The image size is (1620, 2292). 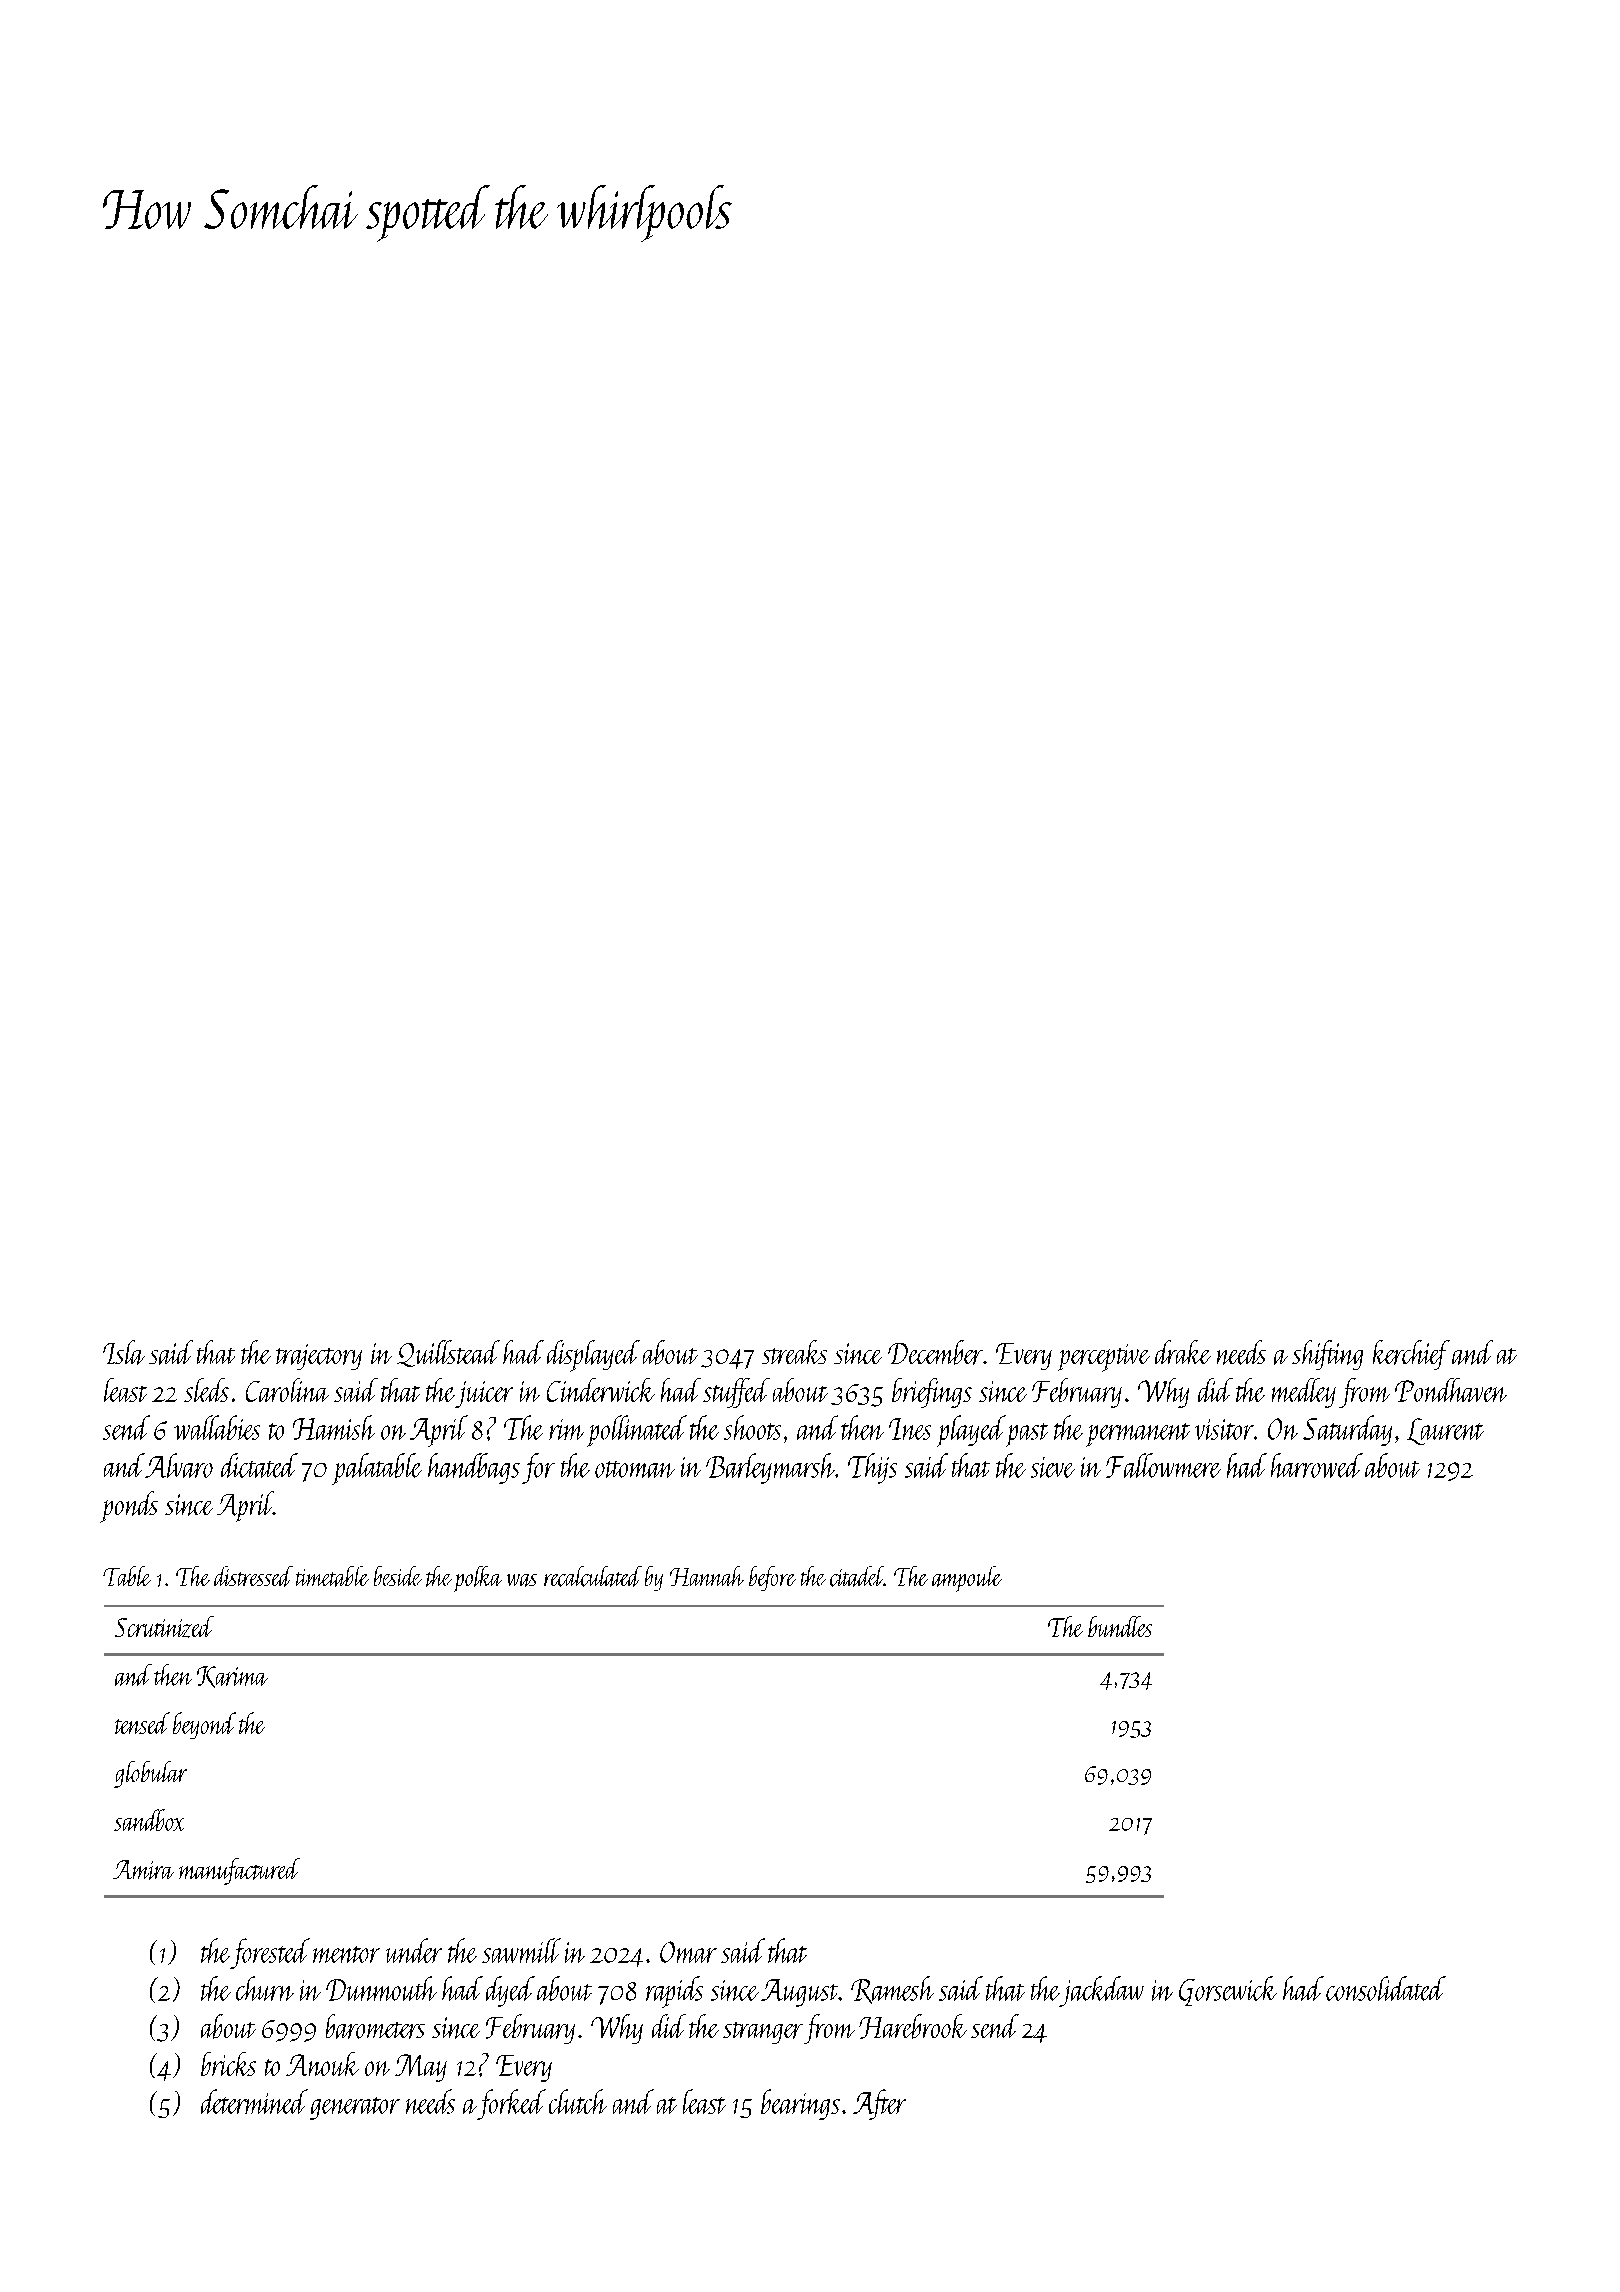 I want to click on Fallowmere, so click(x=1163, y=1465).
